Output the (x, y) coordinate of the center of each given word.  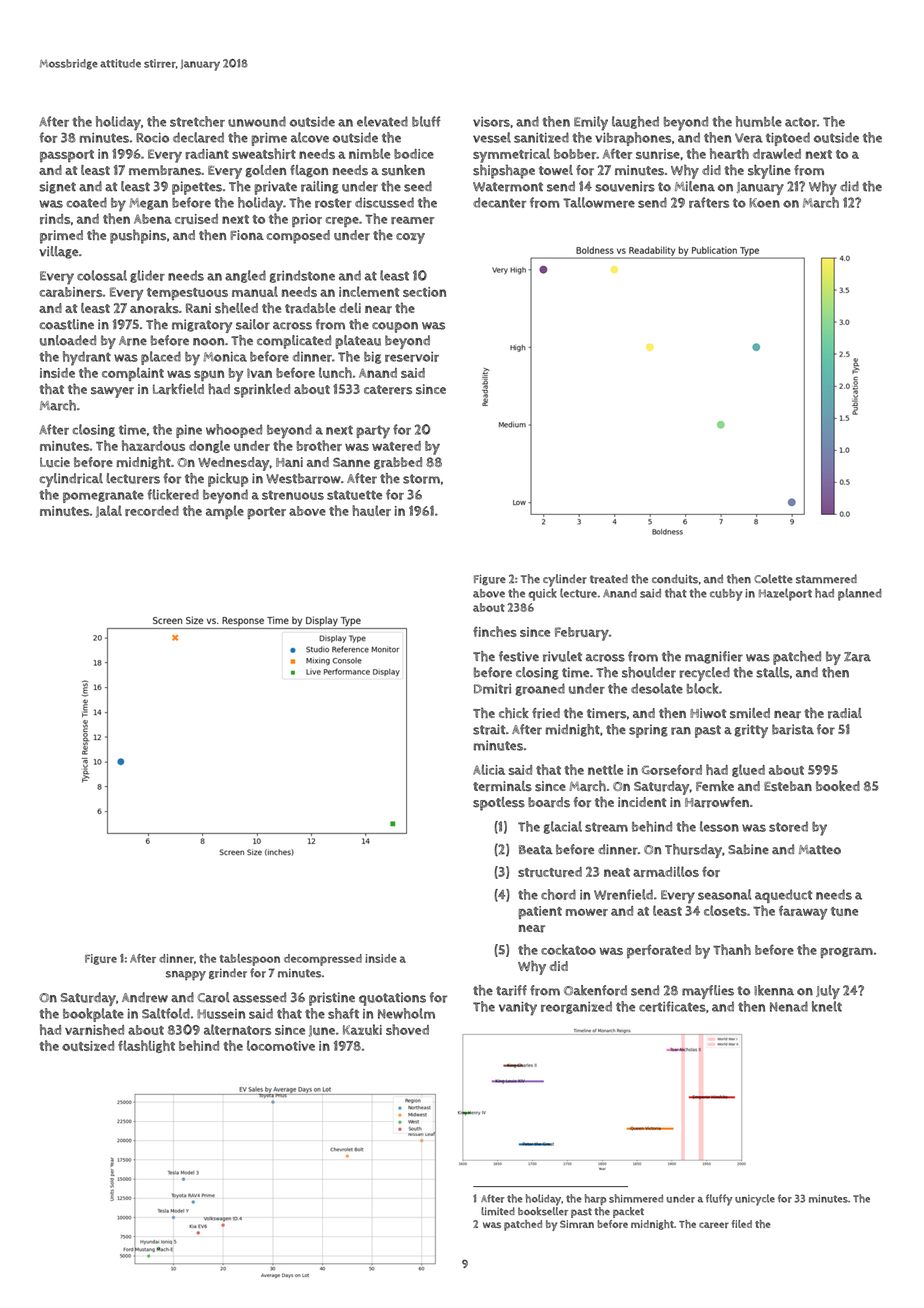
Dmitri (492, 689)
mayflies (708, 992)
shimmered (636, 1198)
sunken (403, 170)
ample (225, 512)
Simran (577, 1224)
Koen (764, 203)
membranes (165, 170)
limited (498, 1211)
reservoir (412, 357)
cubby (726, 595)
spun (209, 375)
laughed (635, 122)
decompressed (323, 960)
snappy (186, 976)
